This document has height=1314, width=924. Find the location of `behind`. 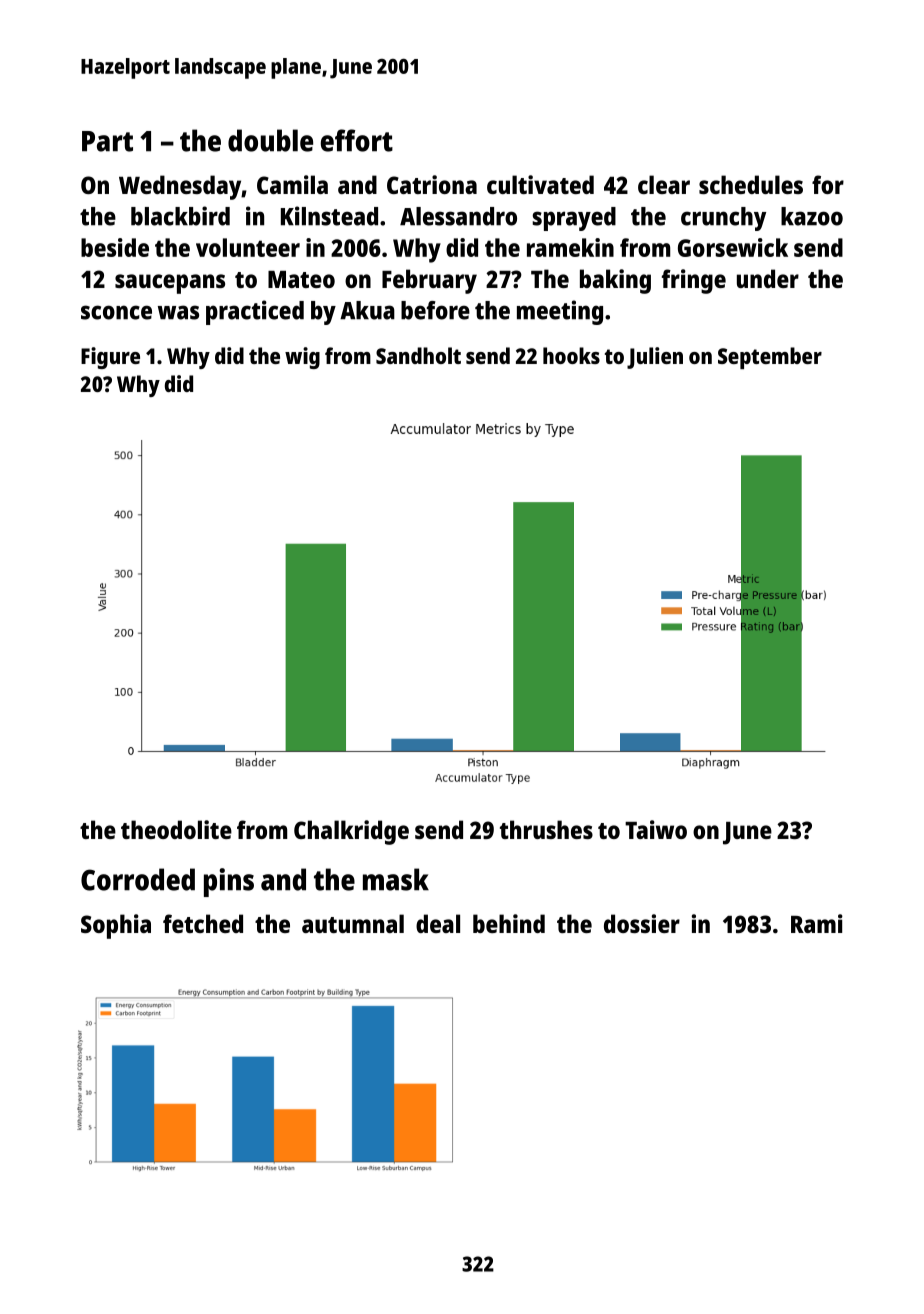

behind is located at coordinates (509, 923).
